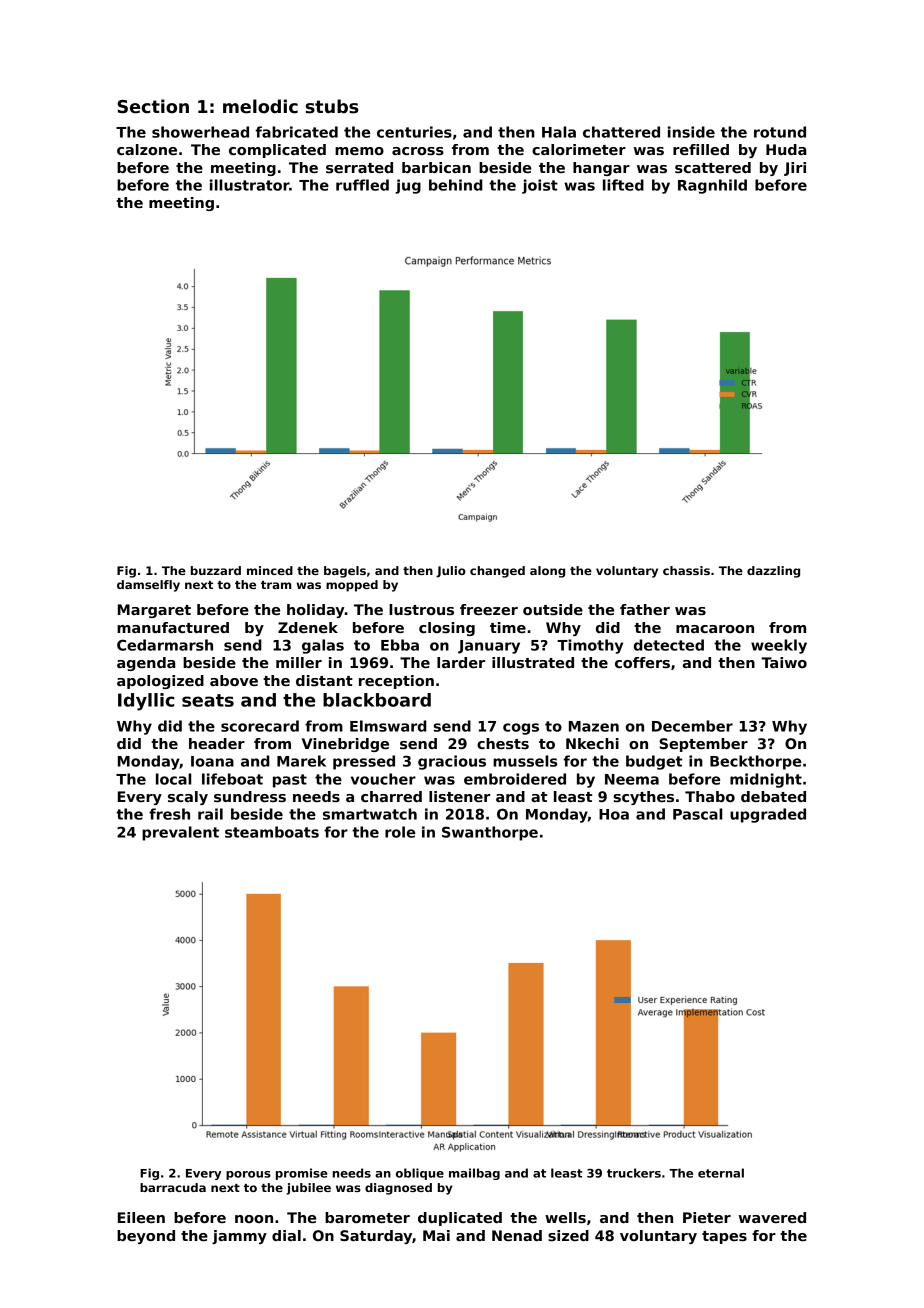 This image has height=1308, width=924. Describe the element at coordinates (332, 106) in the image. I see `stubs` at that location.
